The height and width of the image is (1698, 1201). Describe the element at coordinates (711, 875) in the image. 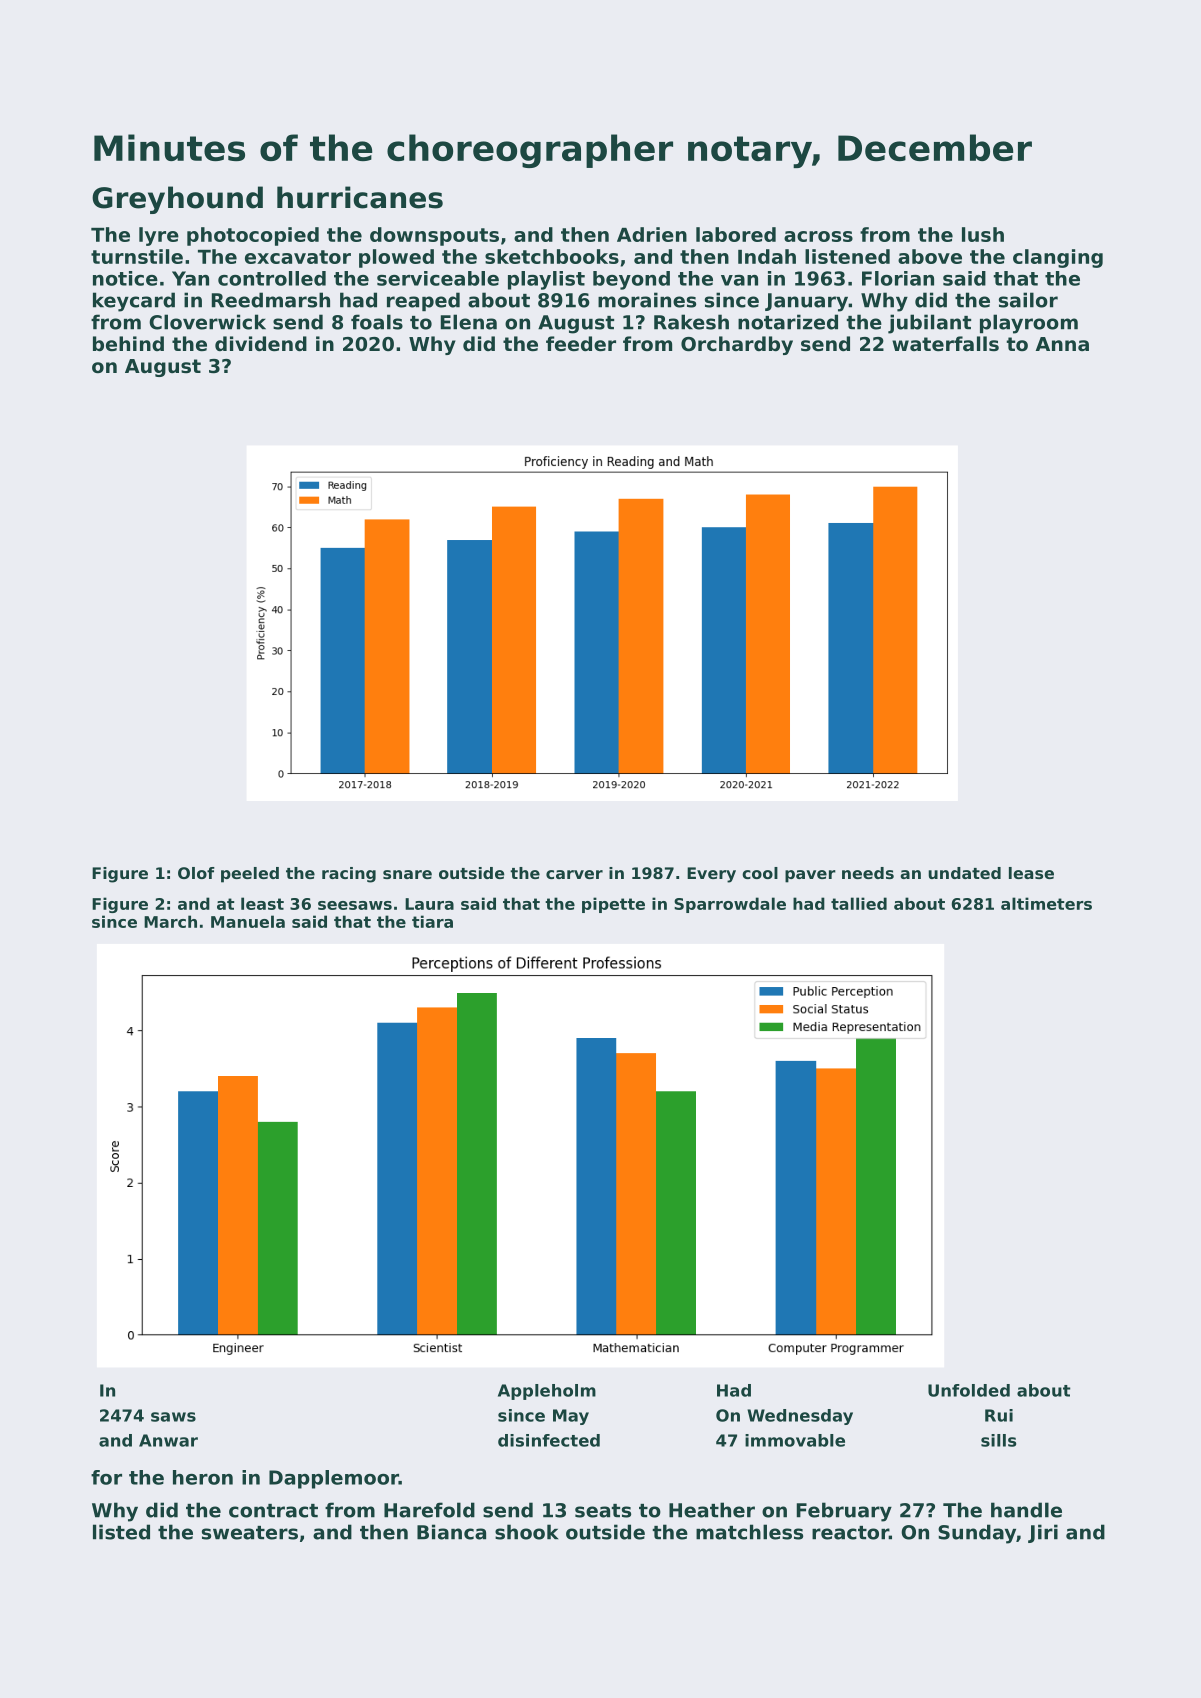

I see `Every` at that location.
